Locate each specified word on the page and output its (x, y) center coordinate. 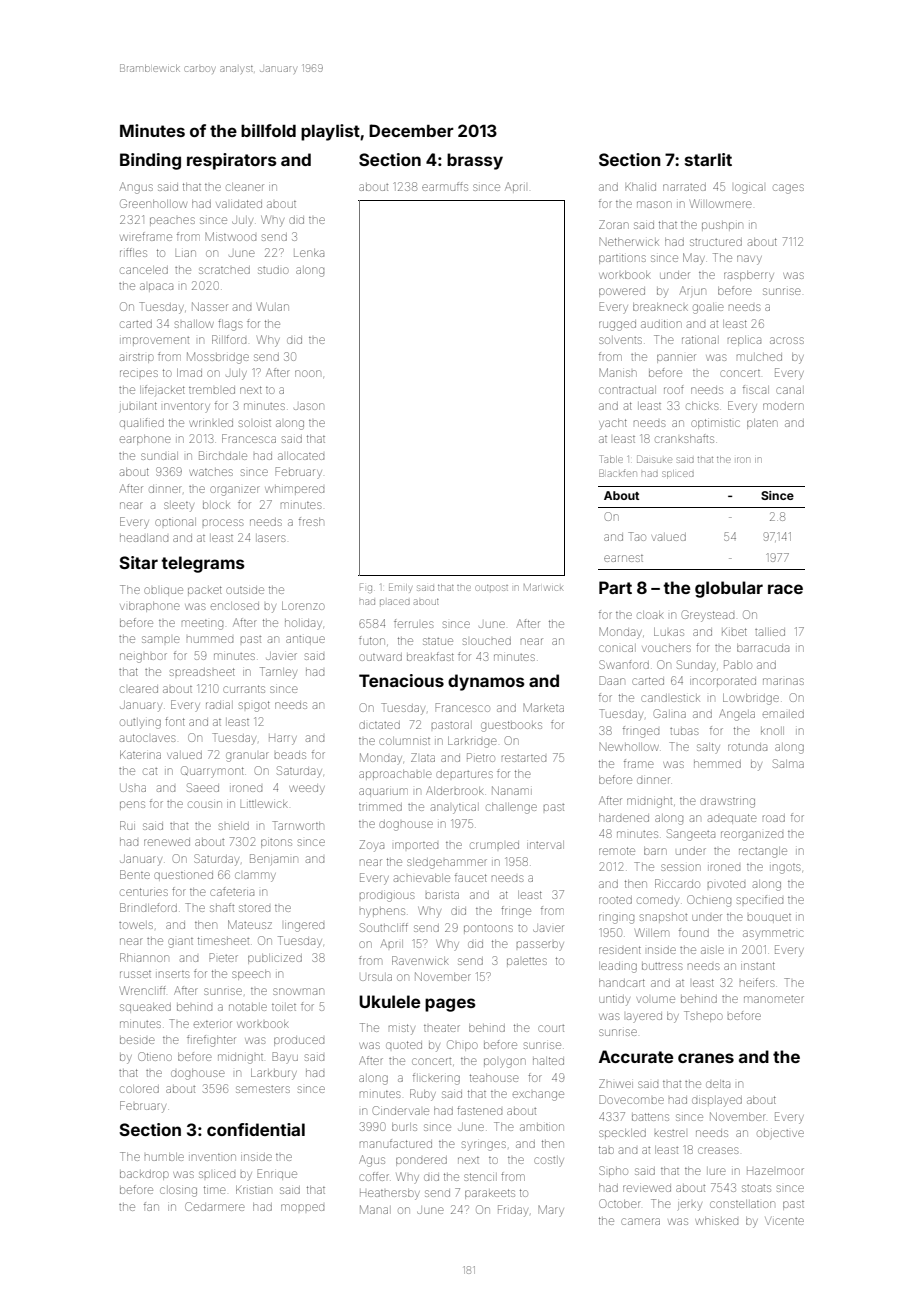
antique (305, 640)
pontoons (488, 928)
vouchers (666, 648)
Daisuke (654, 459)
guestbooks (511, 726)
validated (239, 204)
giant (180, 943)
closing (178, 1192)
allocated (301, 456)
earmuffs (445, 186)
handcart (622, 983)
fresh (311, 521)
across (787, 340)
